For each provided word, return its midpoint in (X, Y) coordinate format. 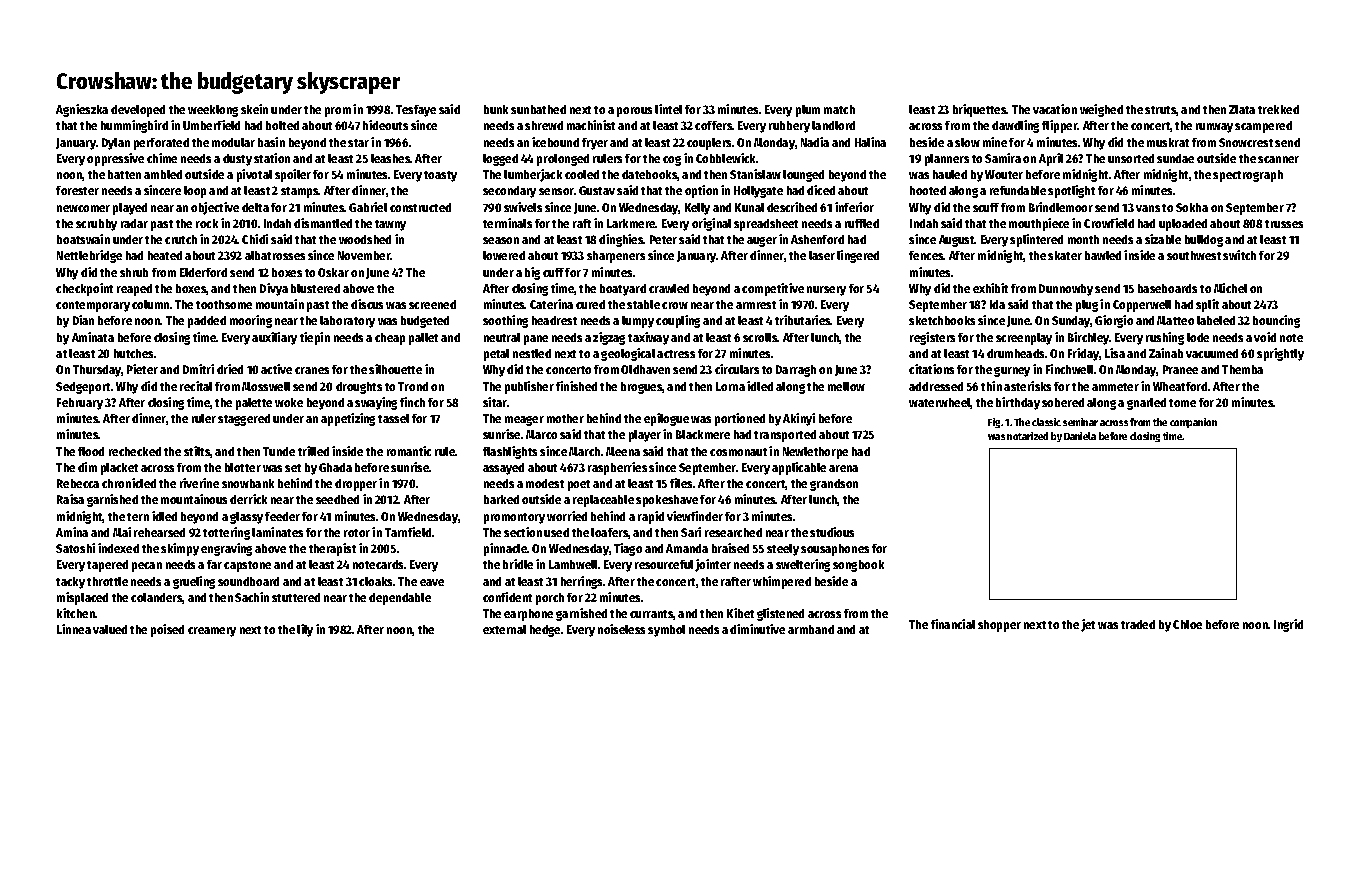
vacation (1055, 109)
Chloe (1187, 624)
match (839, 109)
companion (1193, 423)
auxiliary (274, 338)
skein (254, 109)
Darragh (796, 371)
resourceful (664, 564)
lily (305, 630)
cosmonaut (738, 452)
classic (1046, 422)
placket (119, 469)
